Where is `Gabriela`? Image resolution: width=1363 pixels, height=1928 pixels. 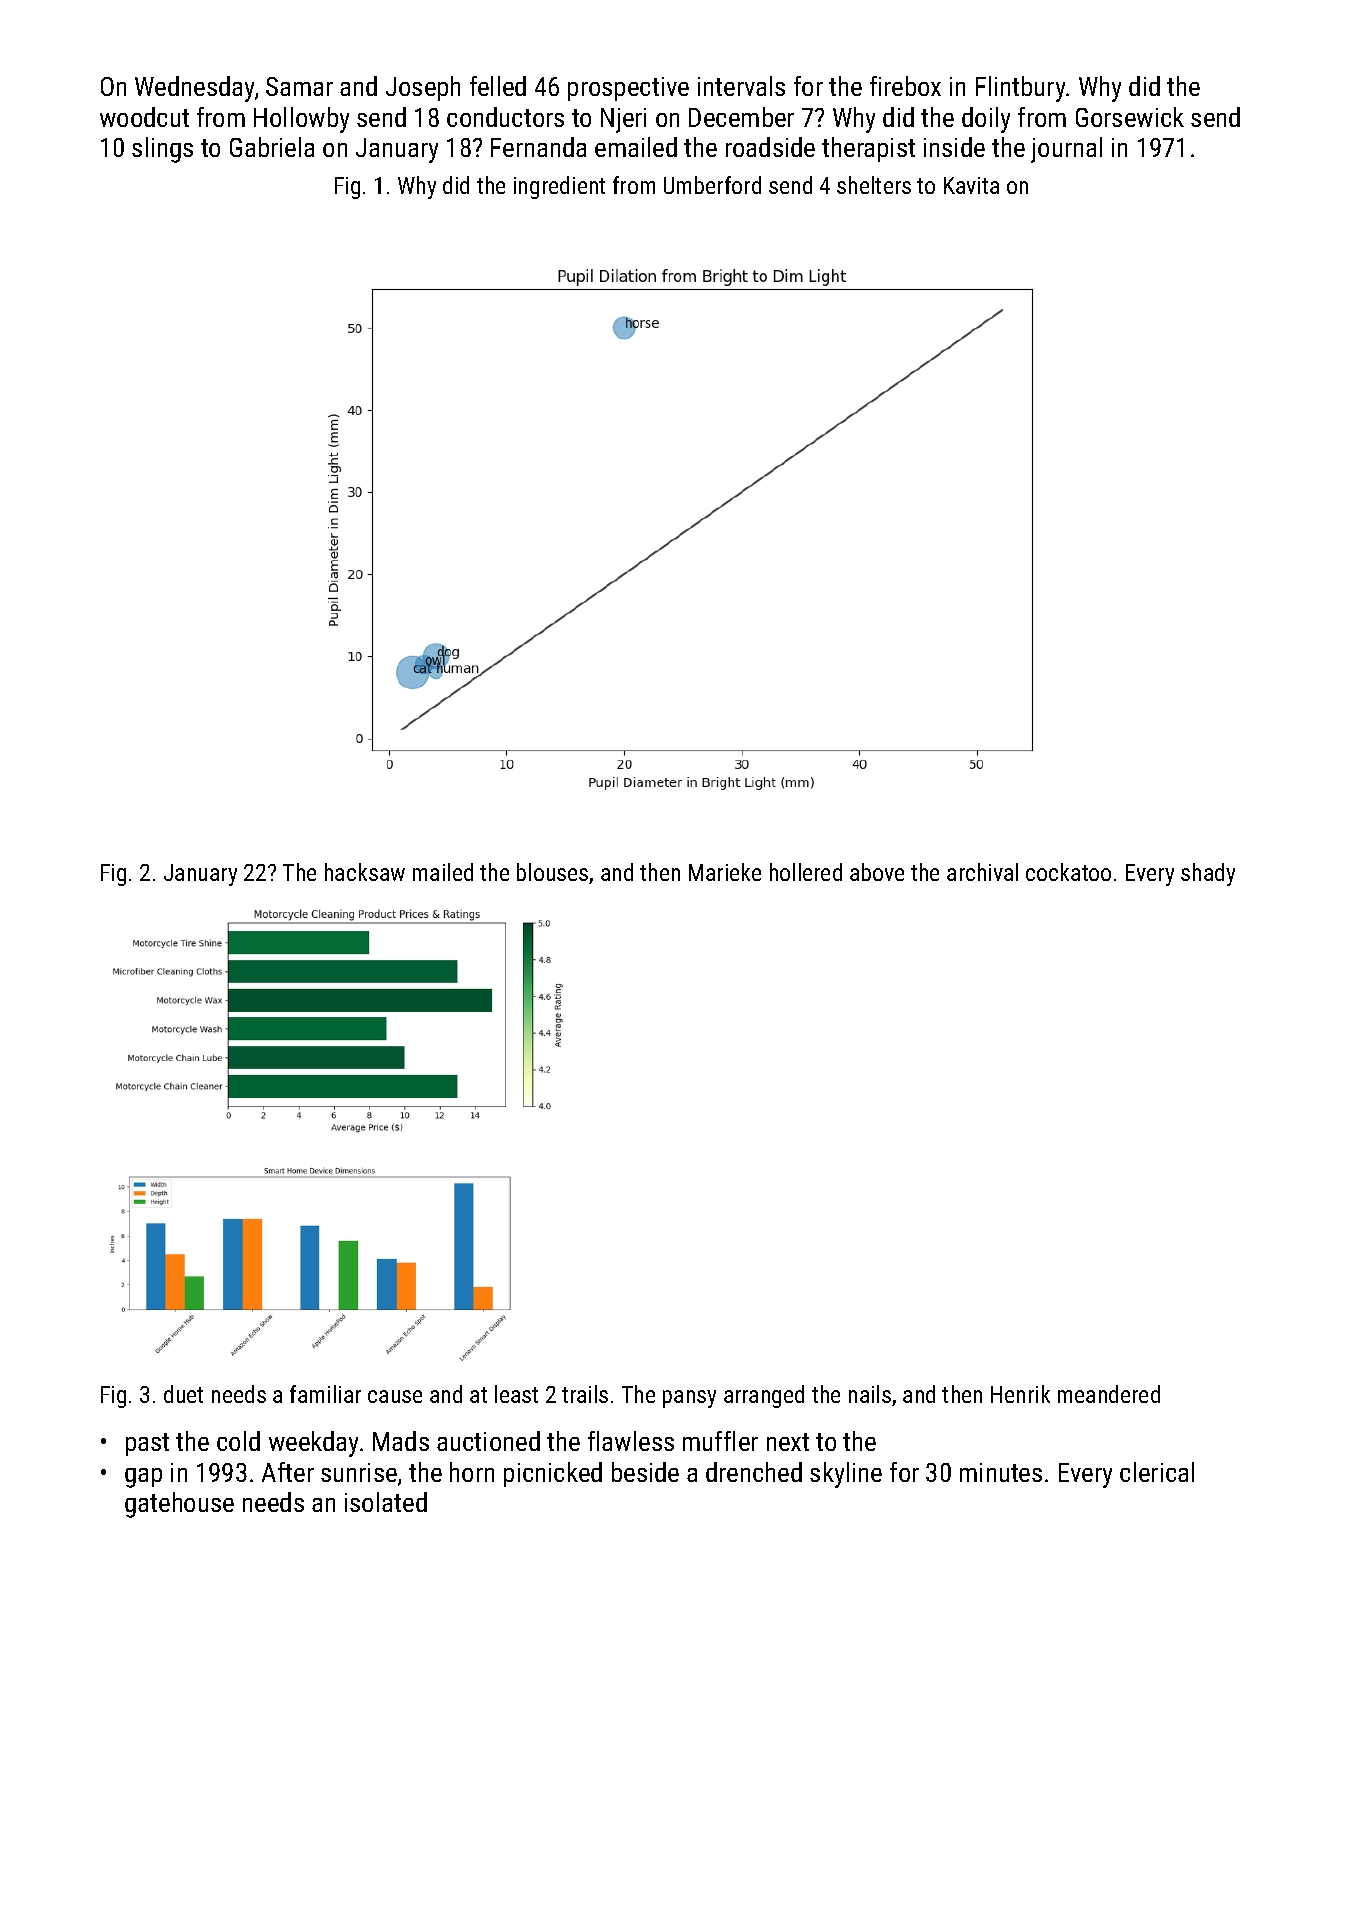 Gabriela is located at coordinates (272, 147).
